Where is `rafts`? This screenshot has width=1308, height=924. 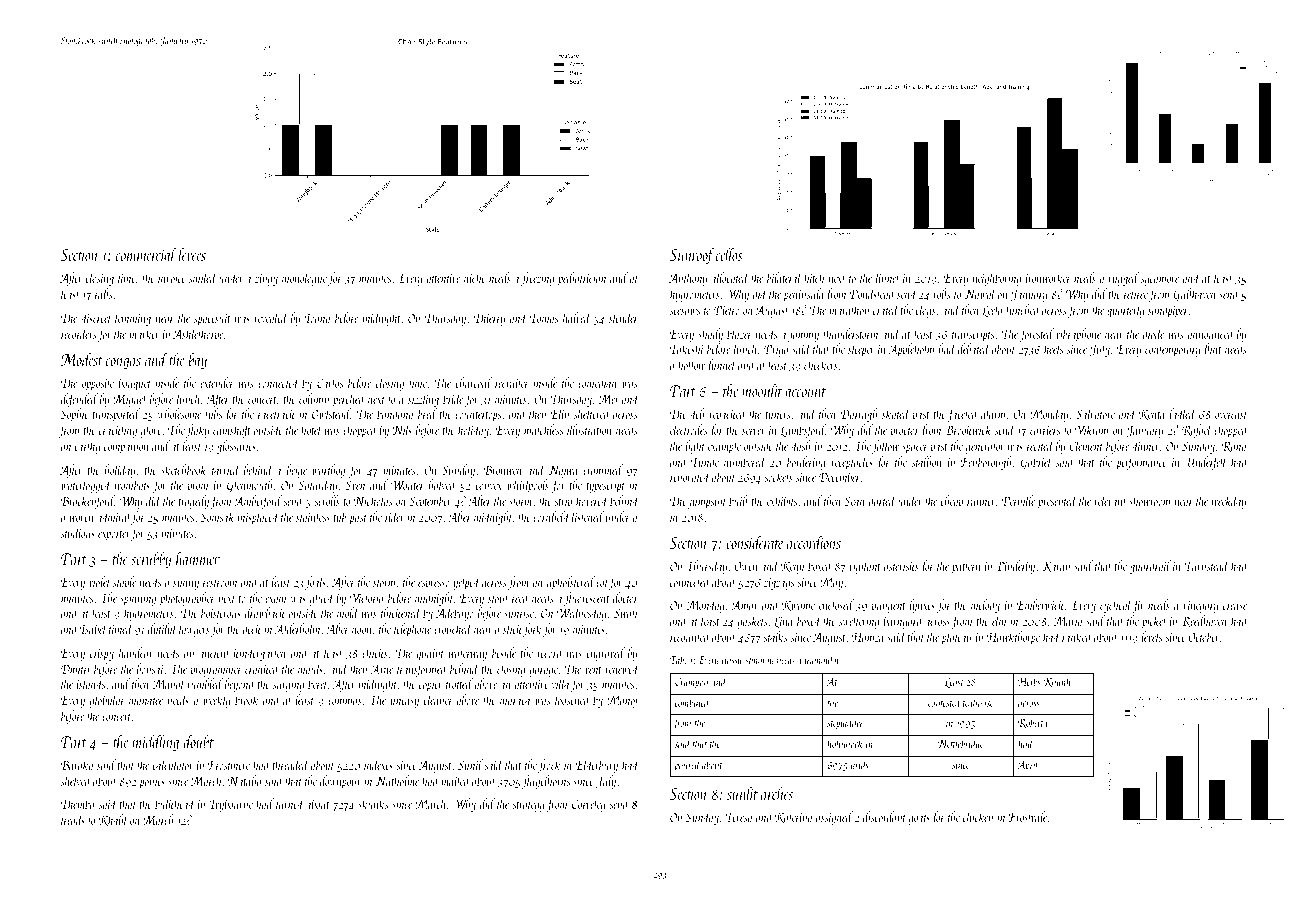 rafts is located at coordinates (103, 295).
